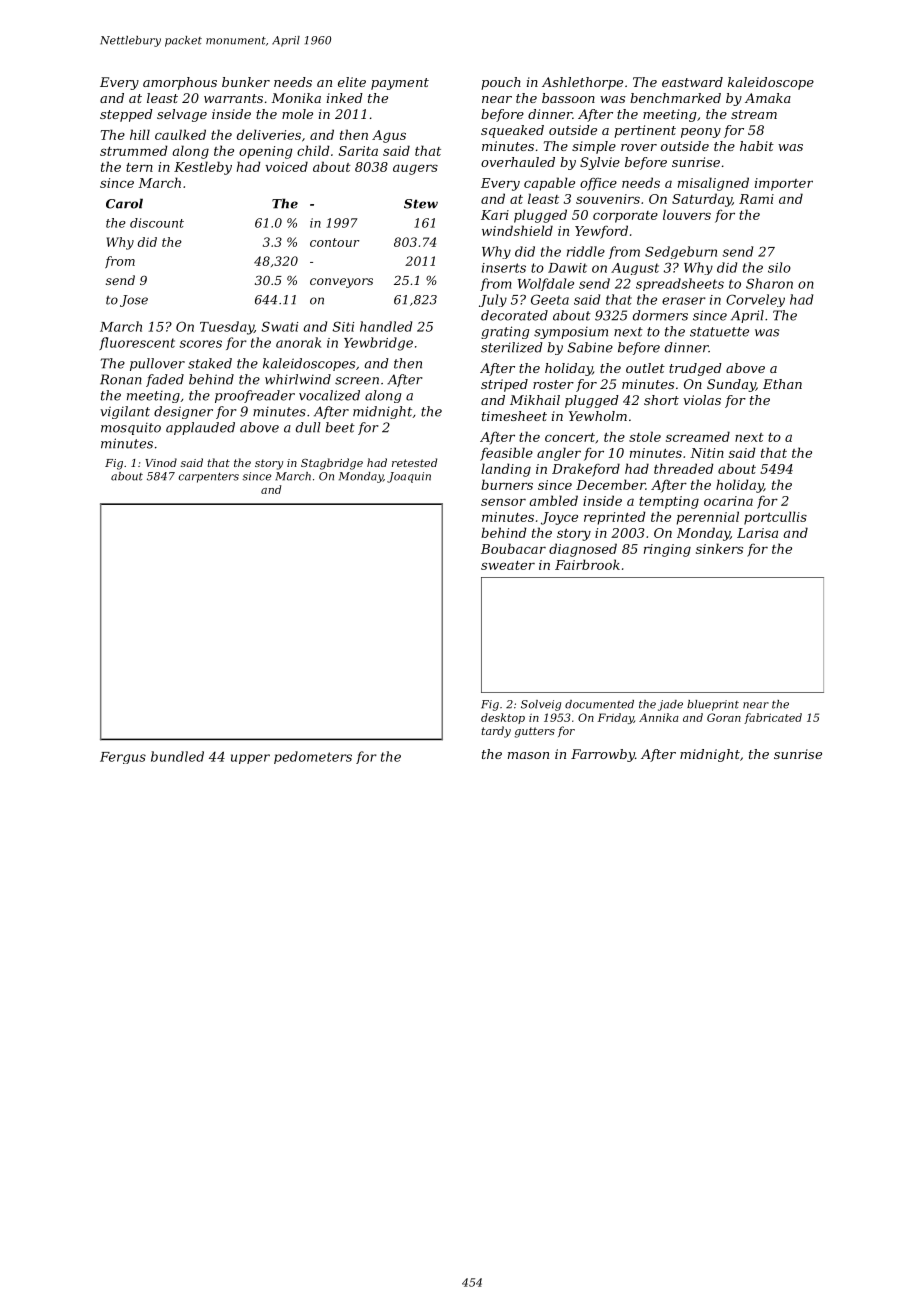 This page has width=924, height=1308. Describe the element at coordinates (246, 82) in the page. I see `bunker` at that location.
